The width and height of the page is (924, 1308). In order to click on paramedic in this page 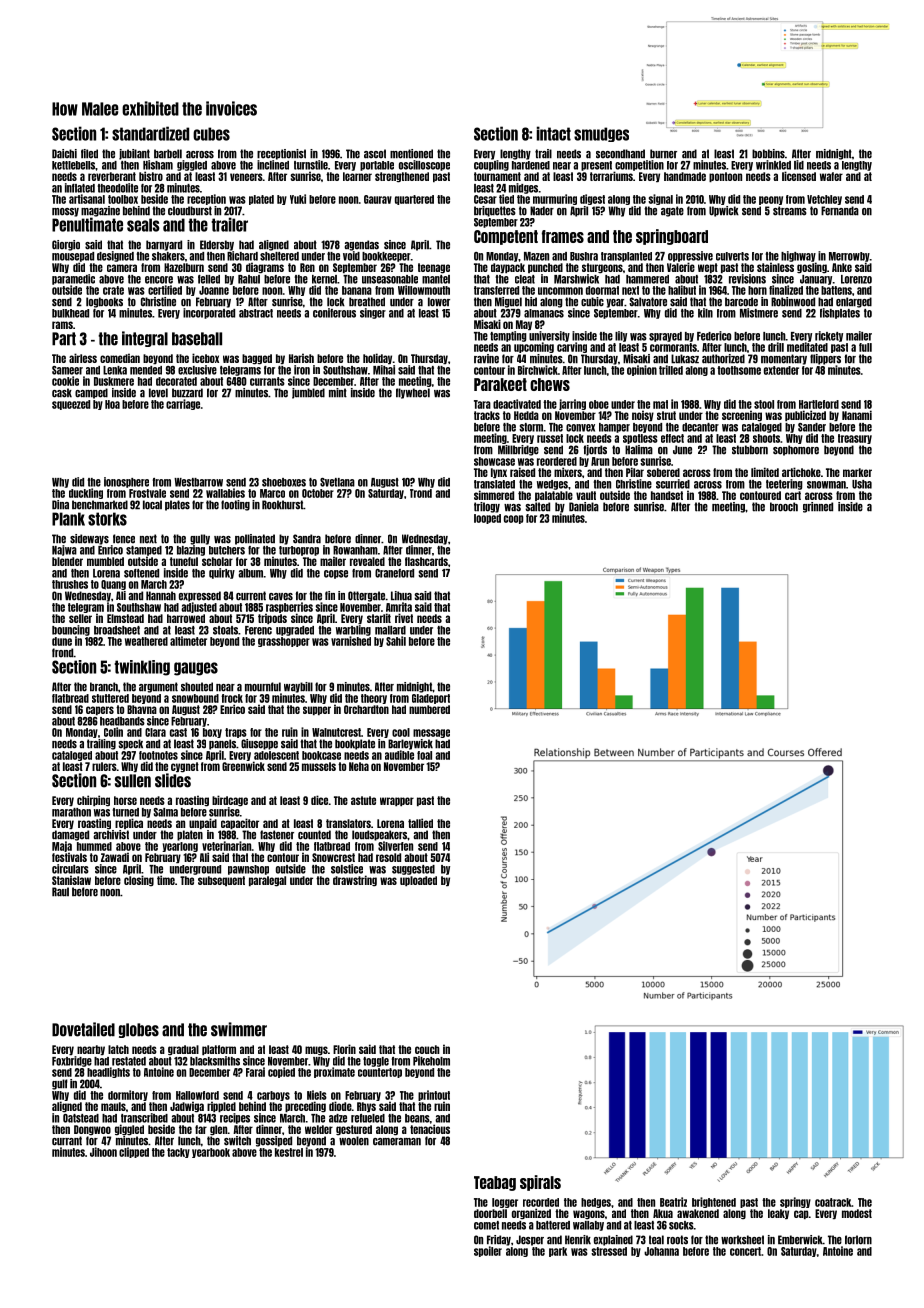, I will do `click(73, 279)`.
